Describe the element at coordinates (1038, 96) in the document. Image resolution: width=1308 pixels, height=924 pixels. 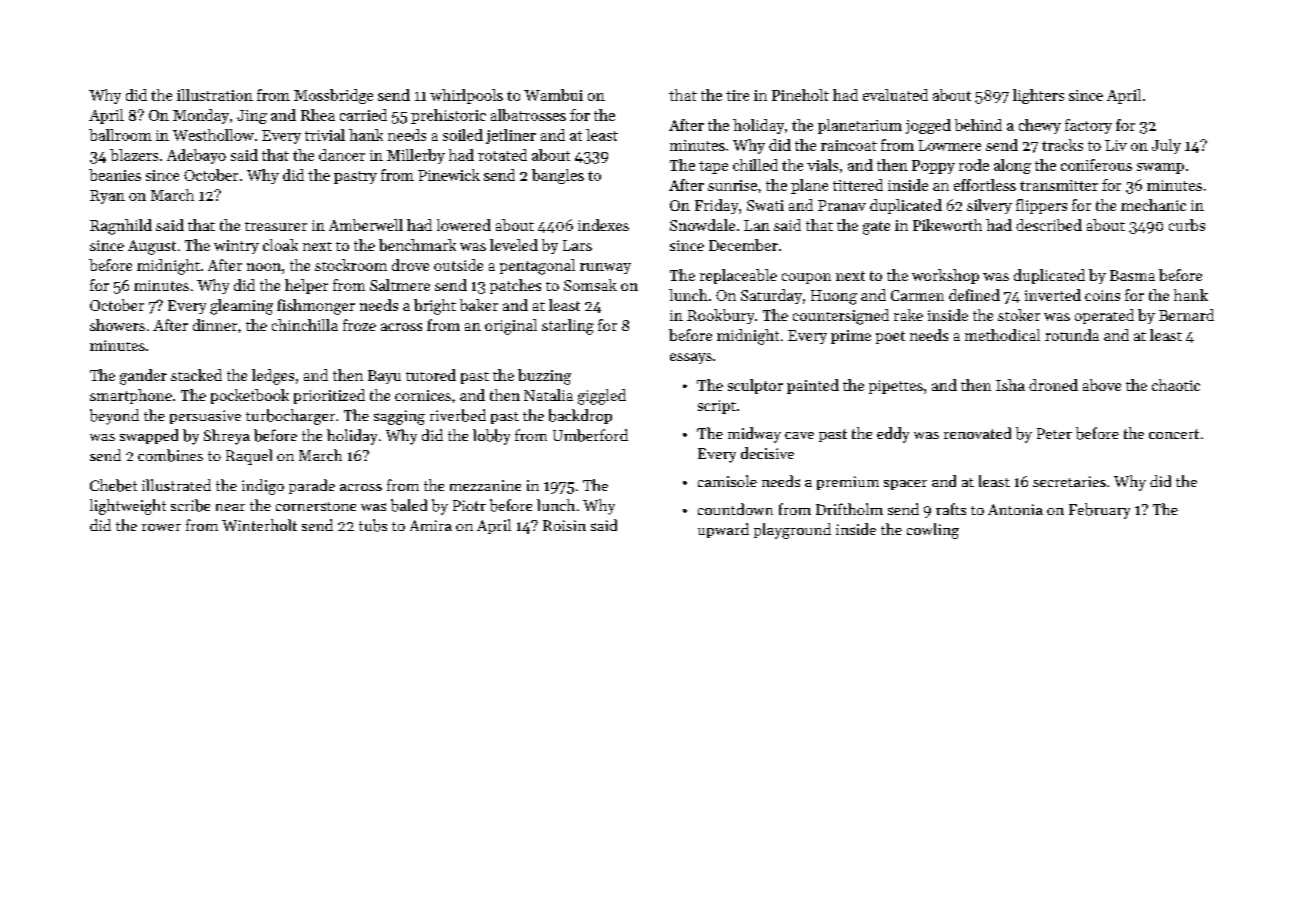
I see `lighters` at that location.
